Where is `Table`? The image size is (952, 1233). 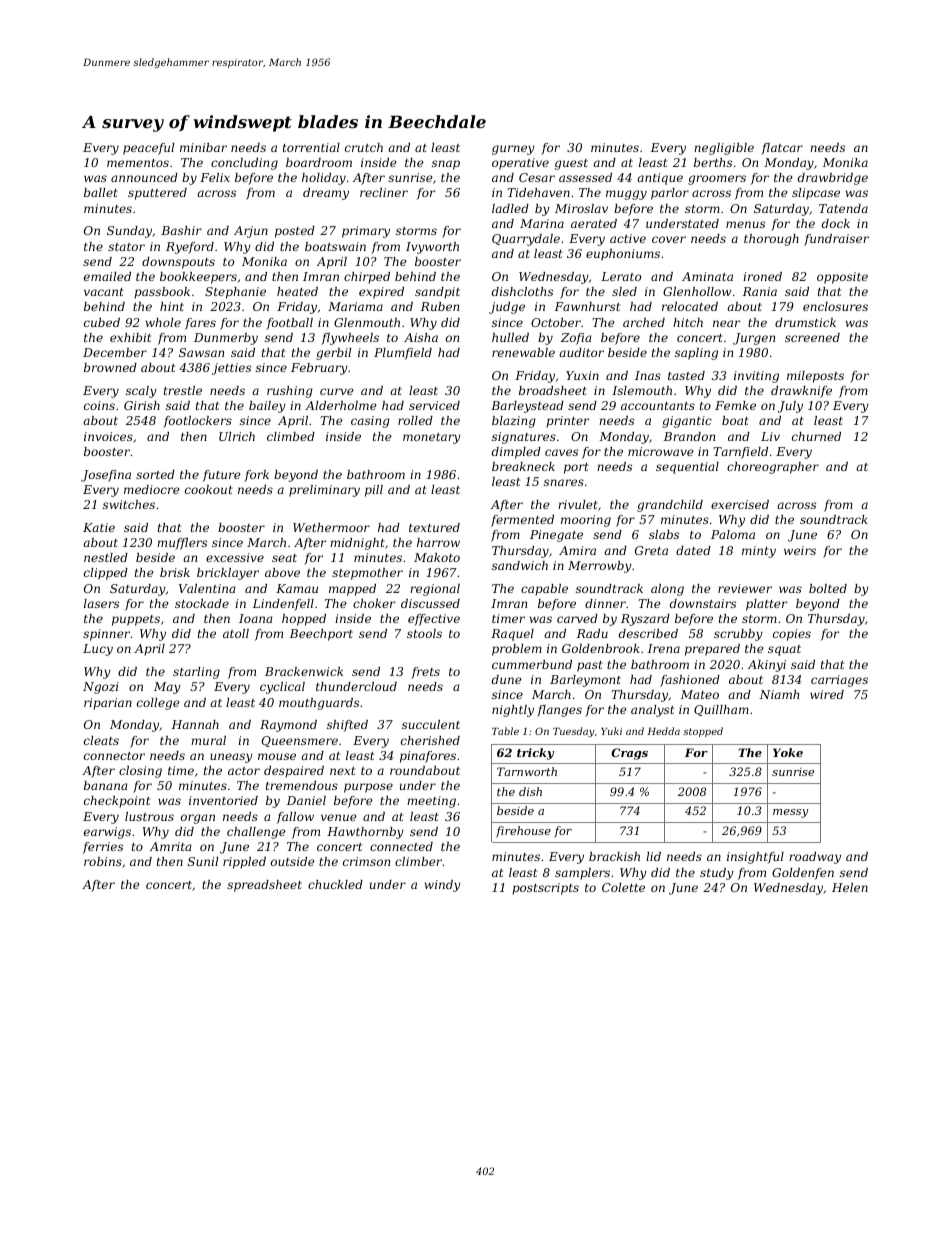 Table is located at coordinates (505, 731).
